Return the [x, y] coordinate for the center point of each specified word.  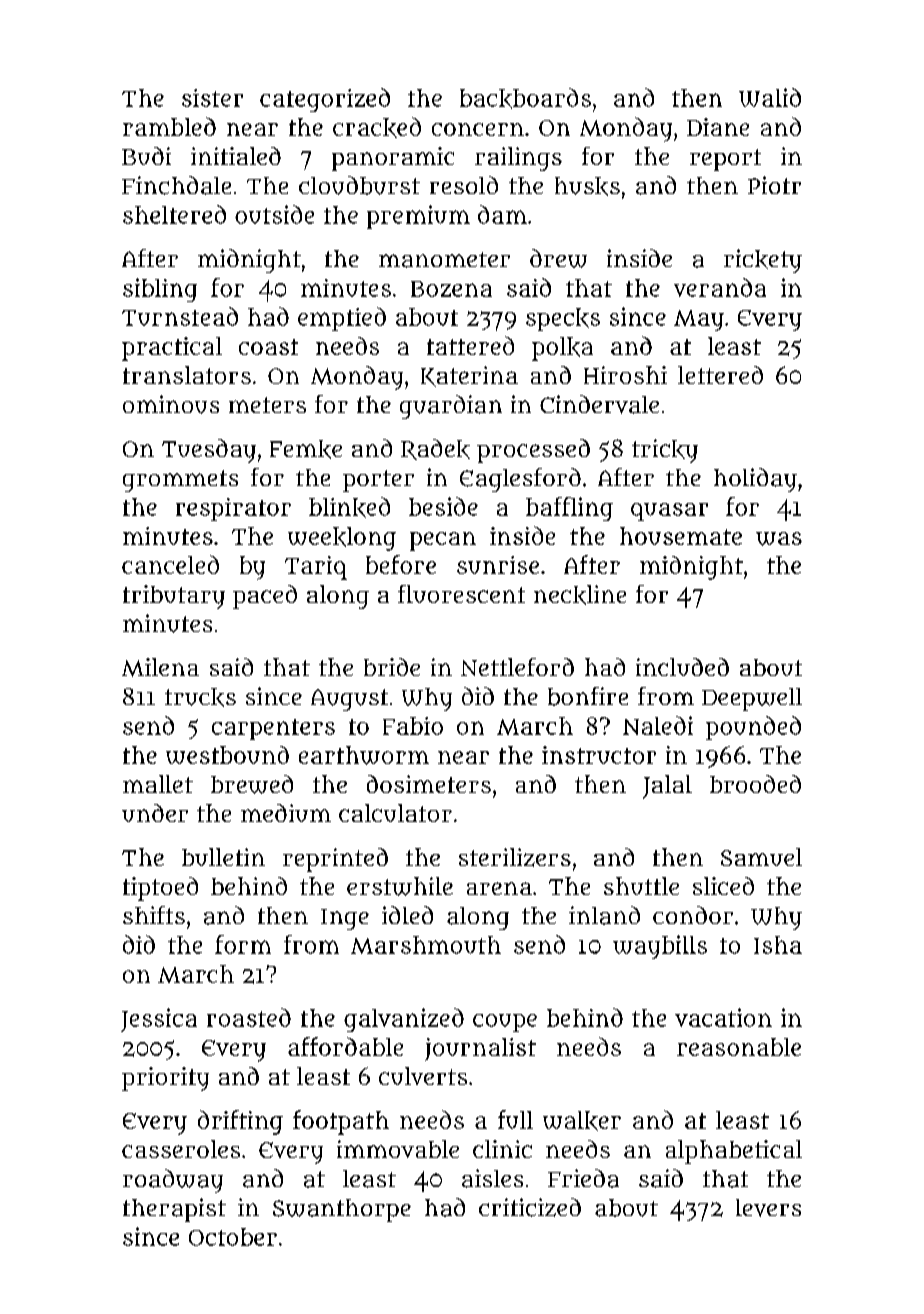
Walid [770, 97]
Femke [306, 449]
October [233, 1237]
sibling [160, 290]
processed [533, 451]
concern [478, 129]
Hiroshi [625, 375]
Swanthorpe [342, 1210]
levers [768, 1208]
